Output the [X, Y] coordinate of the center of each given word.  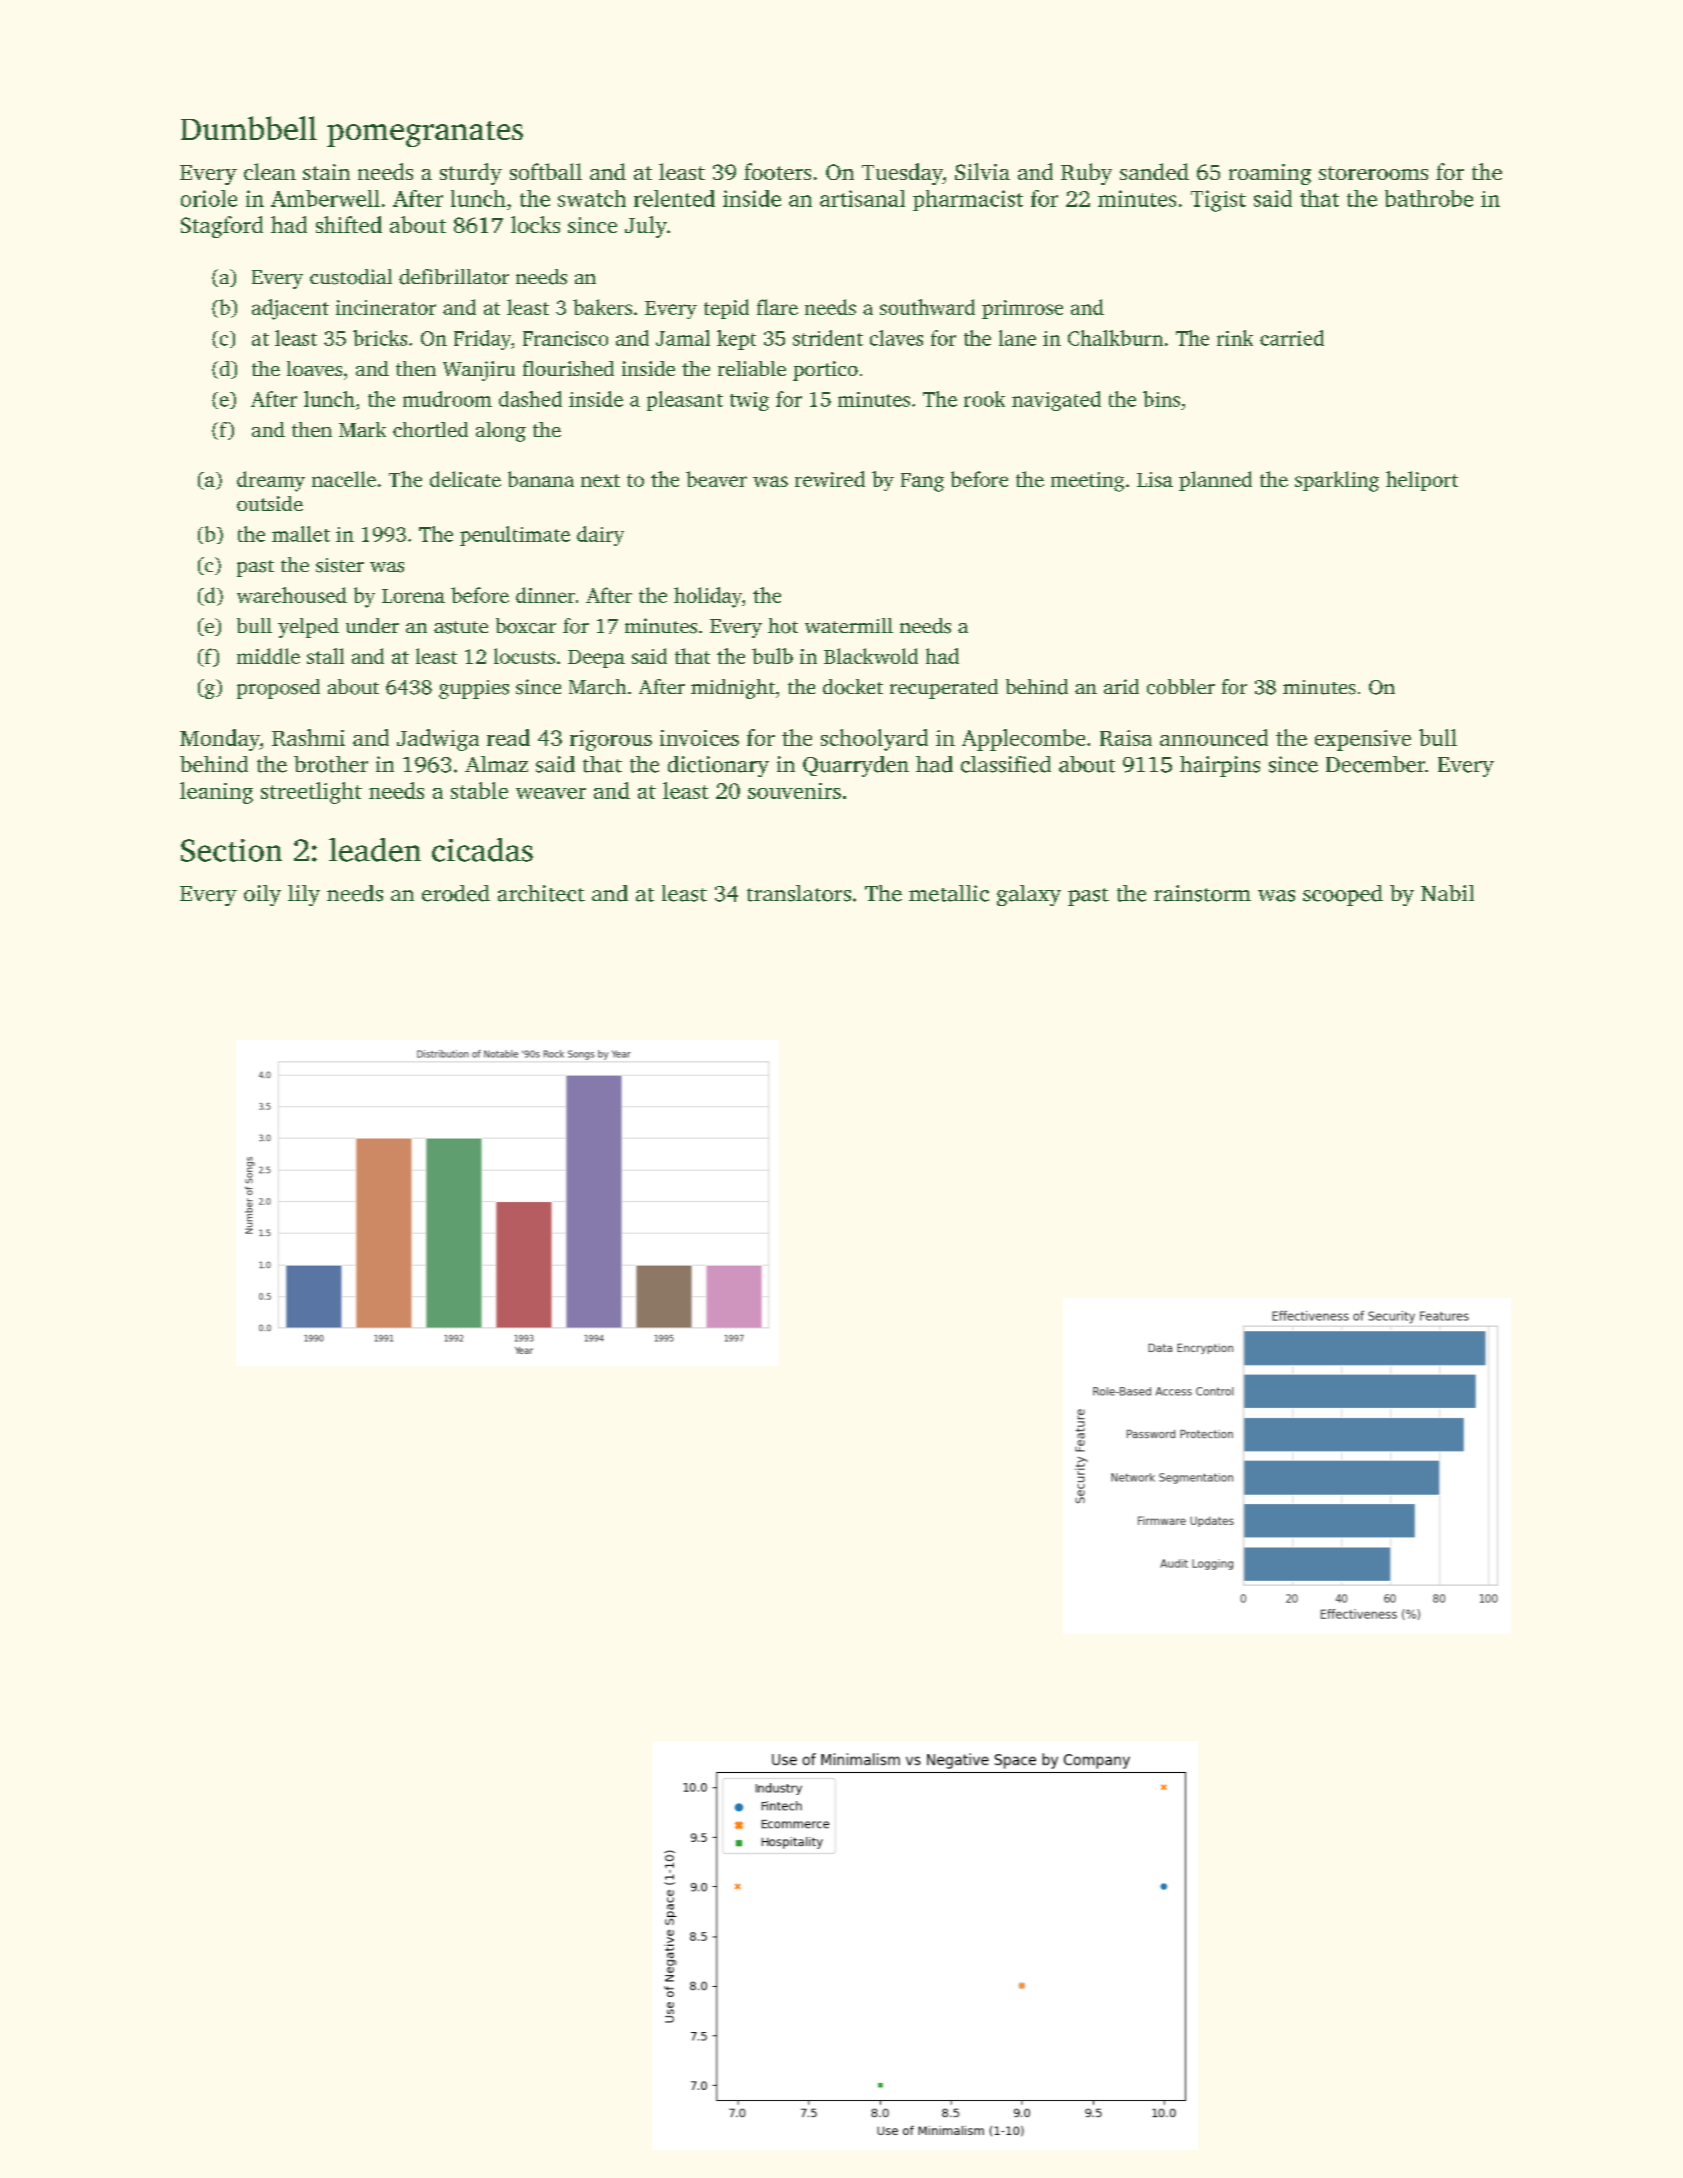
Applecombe [1023, 740]
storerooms [1373, 173]
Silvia [982, 171]
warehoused [292, 595]
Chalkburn [1115, 338]
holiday [708, 597]
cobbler [1181, 687]
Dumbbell [249, 128]
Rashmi [308, 737]
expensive [1363, 740]
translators [799, 893]
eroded [456, 893]
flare [777, 307]
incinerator [386, 307]
